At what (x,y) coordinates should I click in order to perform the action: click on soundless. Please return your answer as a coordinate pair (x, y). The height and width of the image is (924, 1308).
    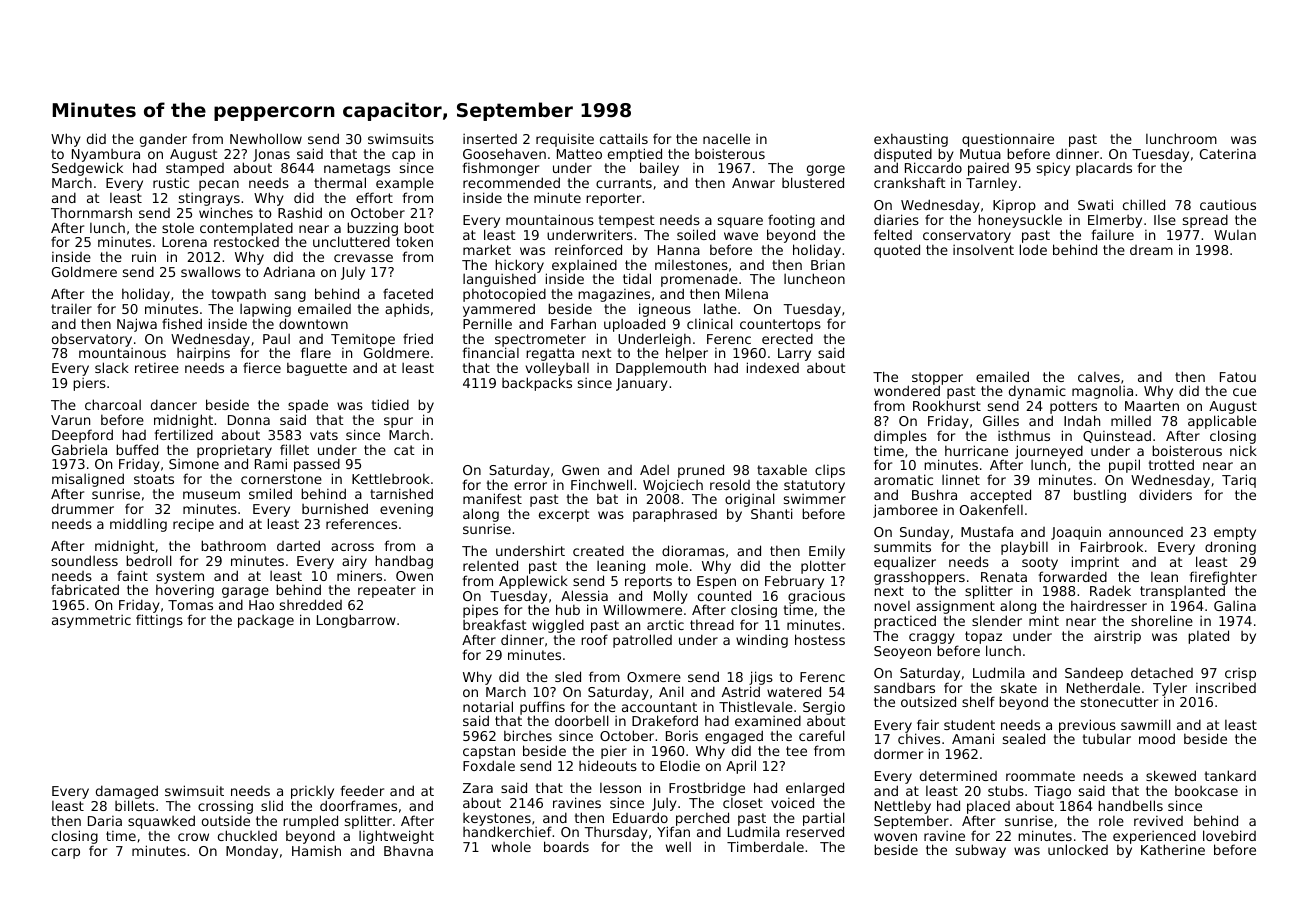
    Looking at the image, I should click on (85, 560).
